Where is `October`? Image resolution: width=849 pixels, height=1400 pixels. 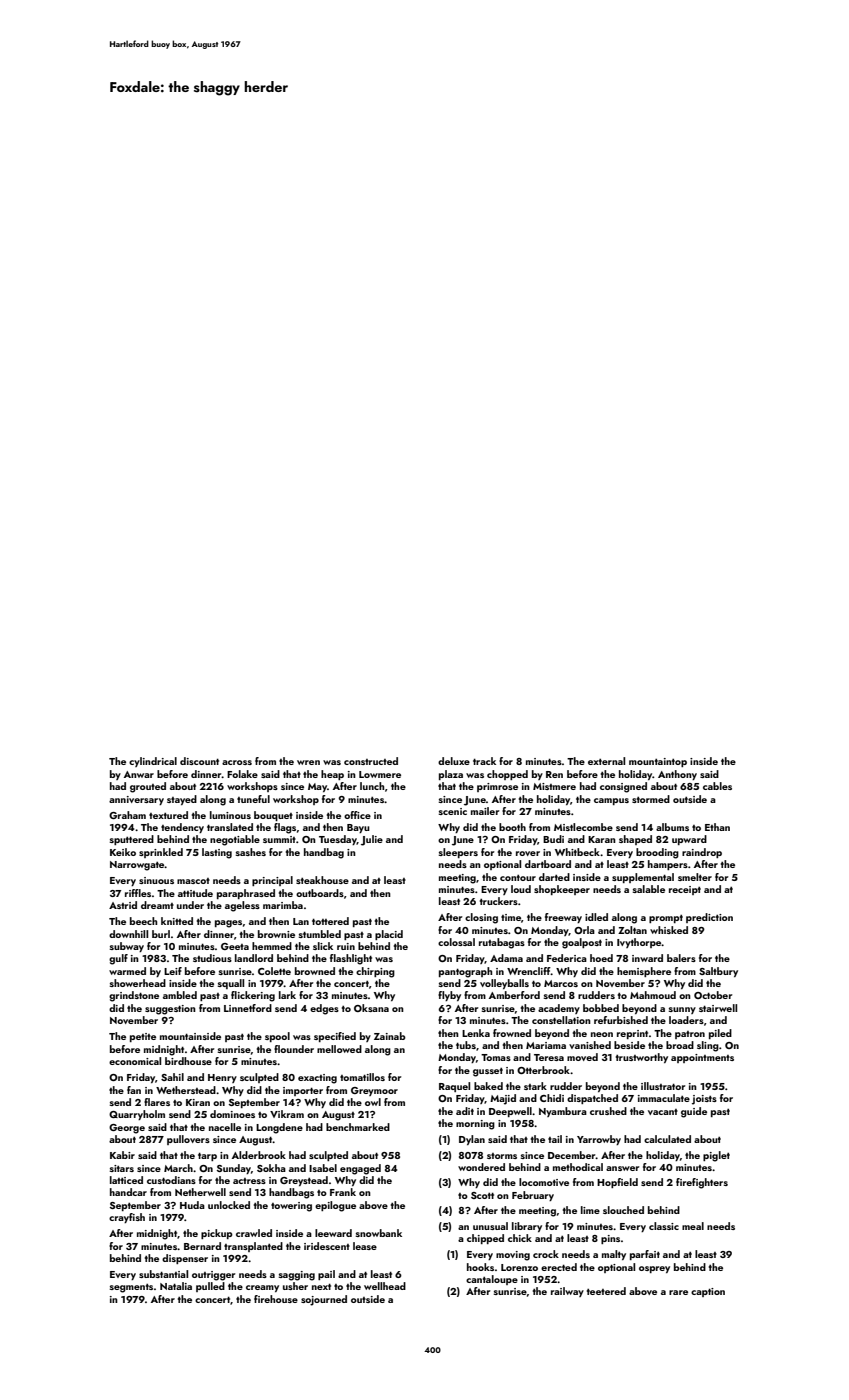 October is located at coordinates (713, 995).
